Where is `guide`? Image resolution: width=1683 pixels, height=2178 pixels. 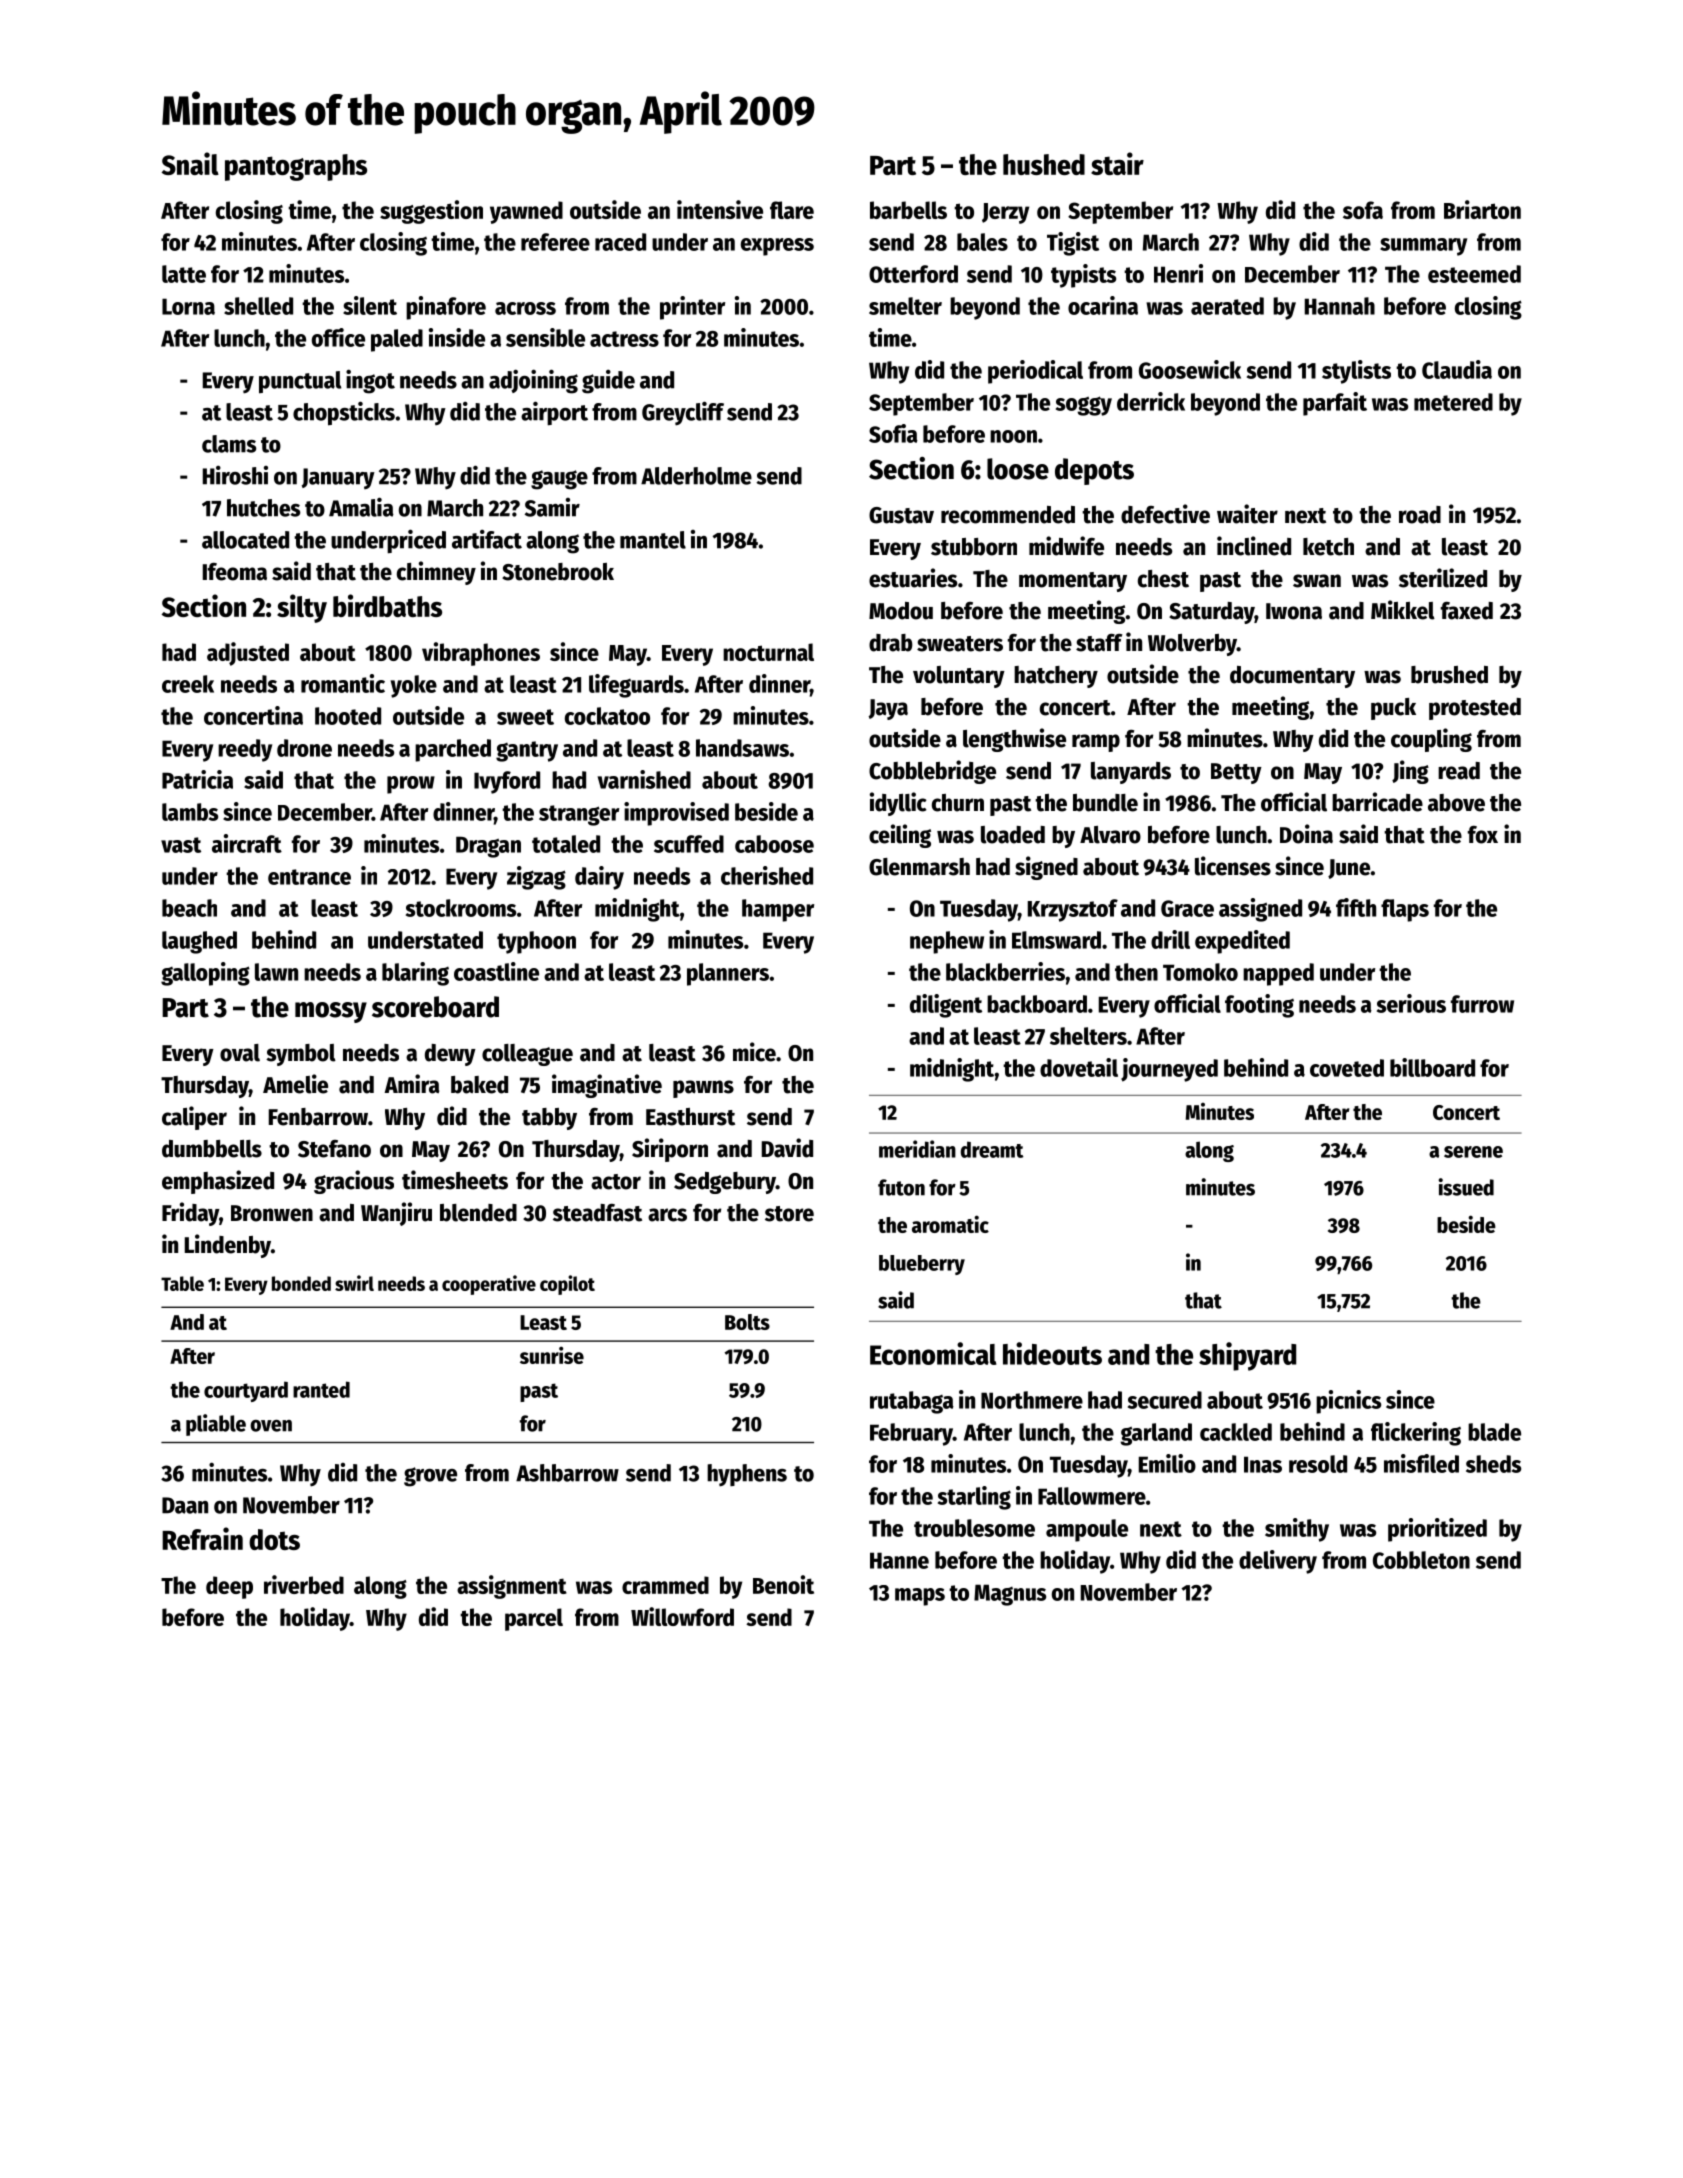 guide is located at coordinates (608, 381).
